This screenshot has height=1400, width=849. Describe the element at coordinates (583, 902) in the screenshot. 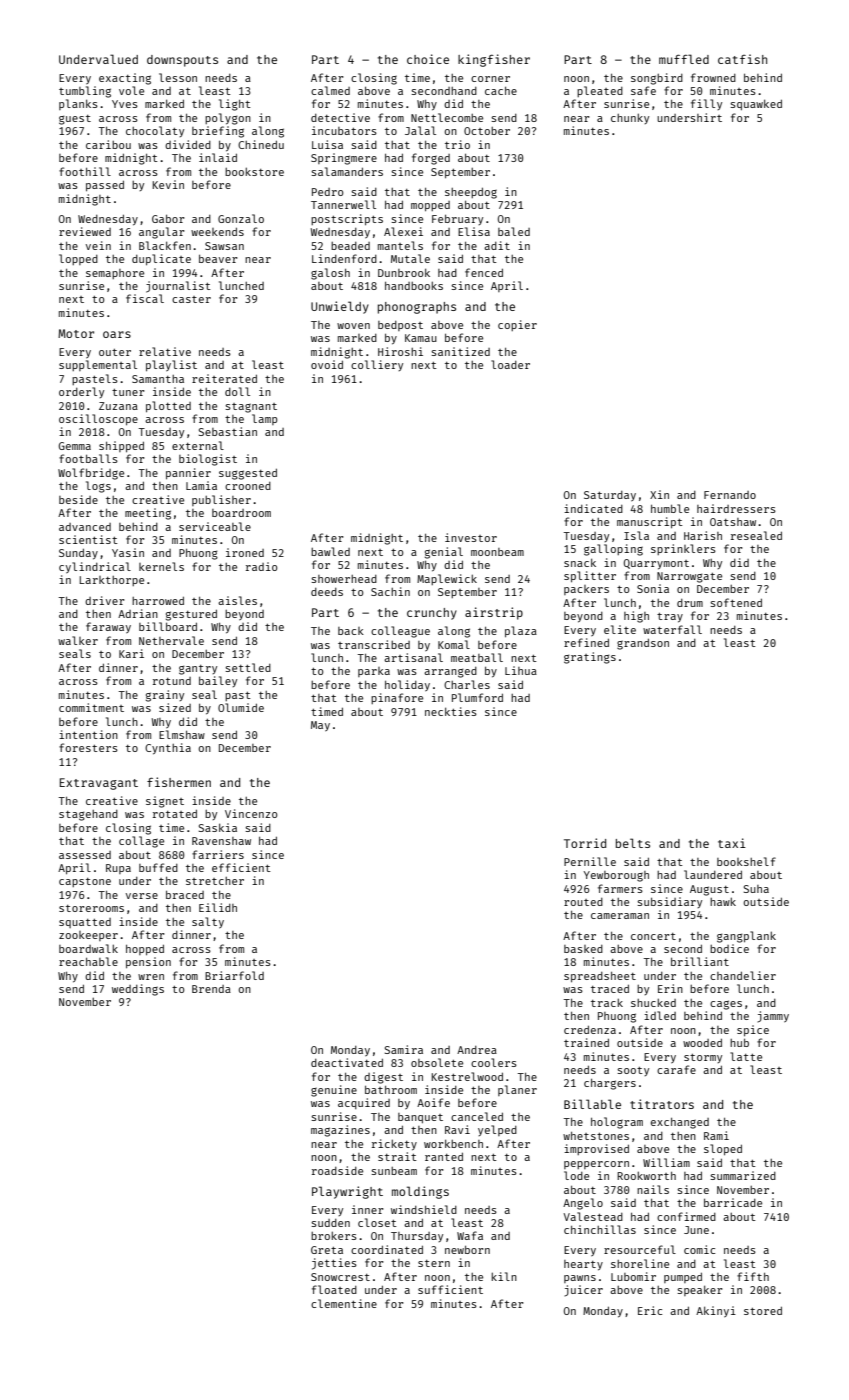

I see `routed` at that location.
